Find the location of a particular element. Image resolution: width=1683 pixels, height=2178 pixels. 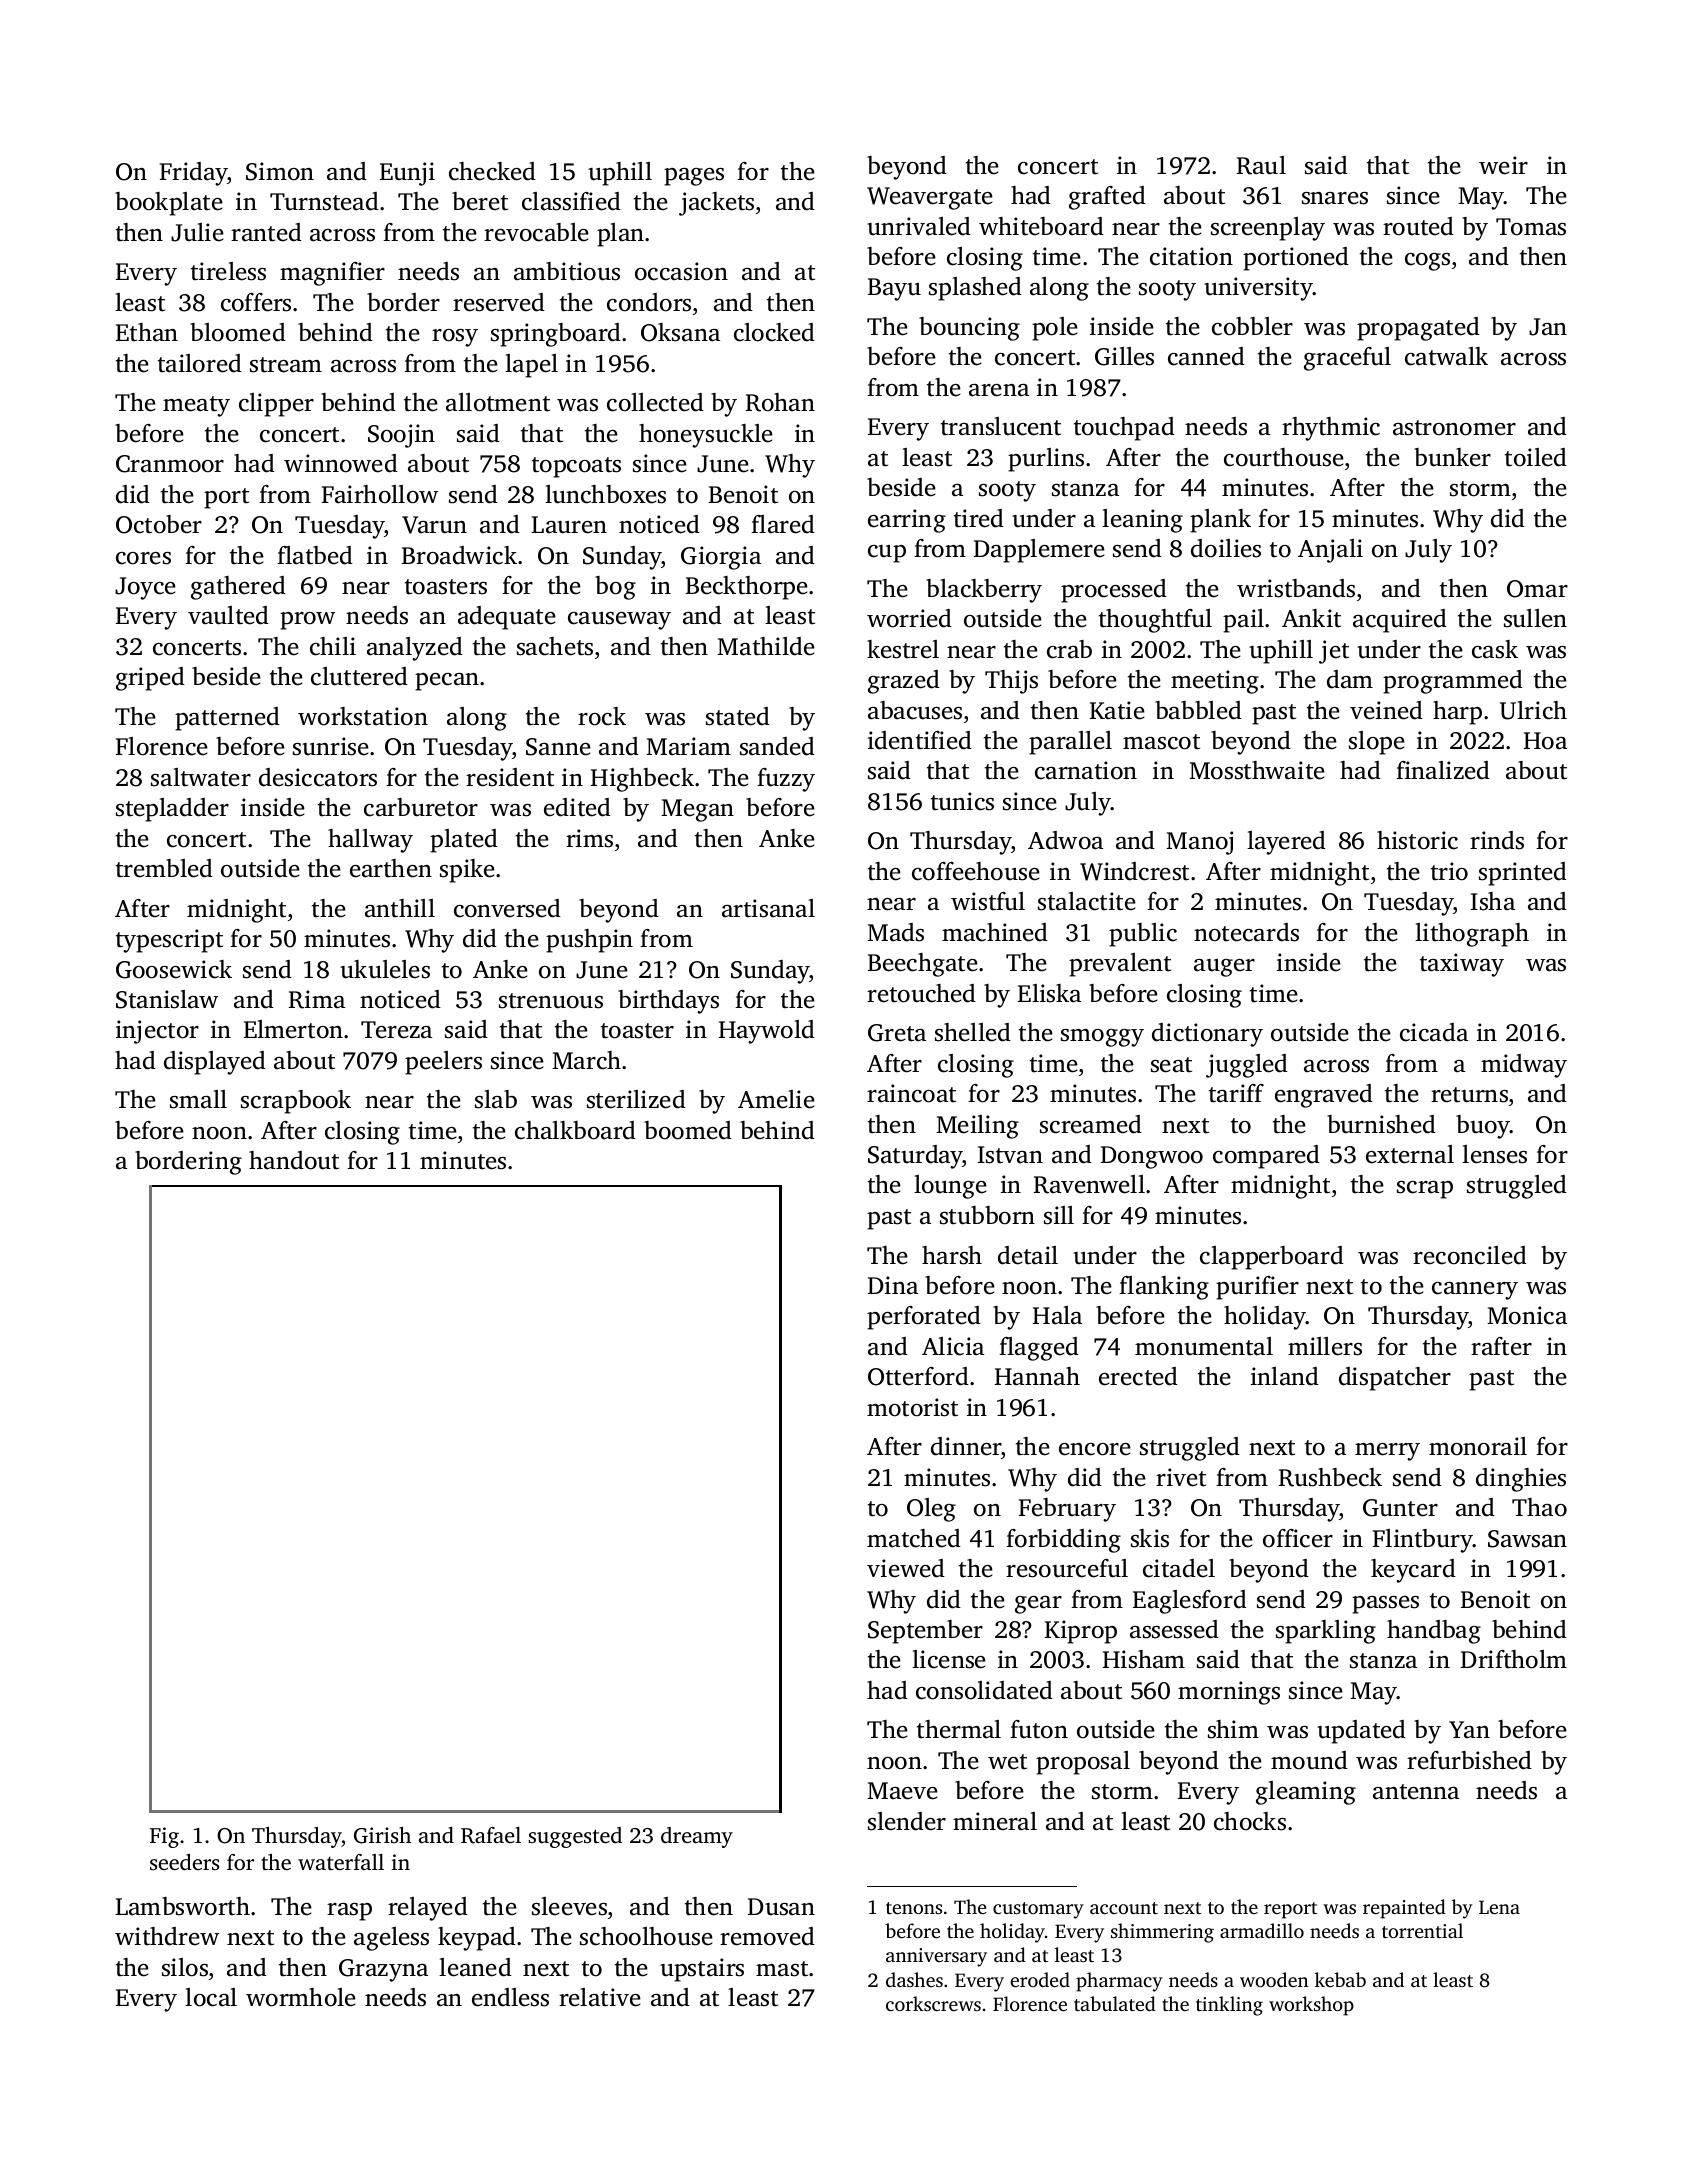

machined is located at coordinates (995, 932).
